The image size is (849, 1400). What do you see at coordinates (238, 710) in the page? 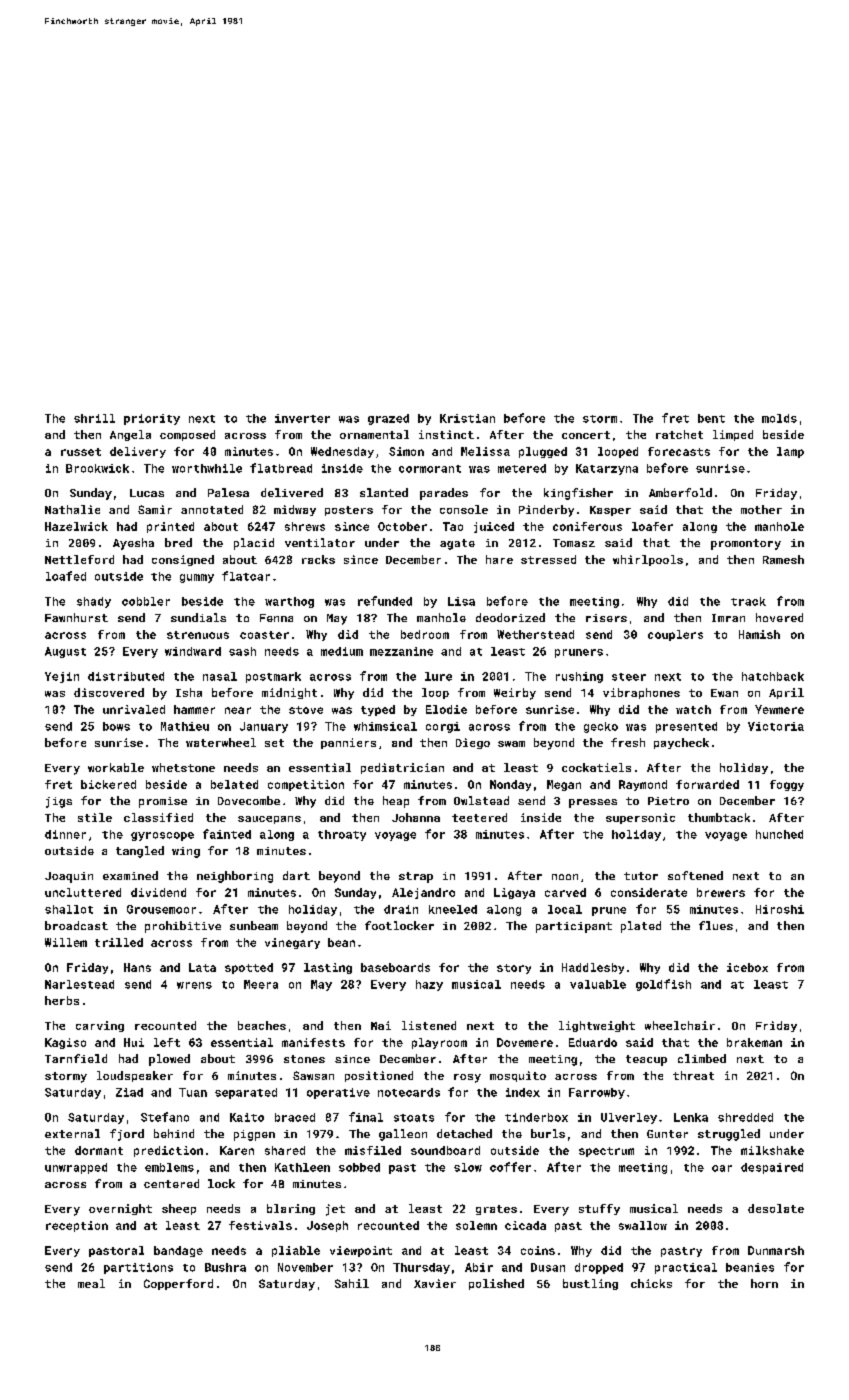
I see `near` at bounding box center [238, 710].
